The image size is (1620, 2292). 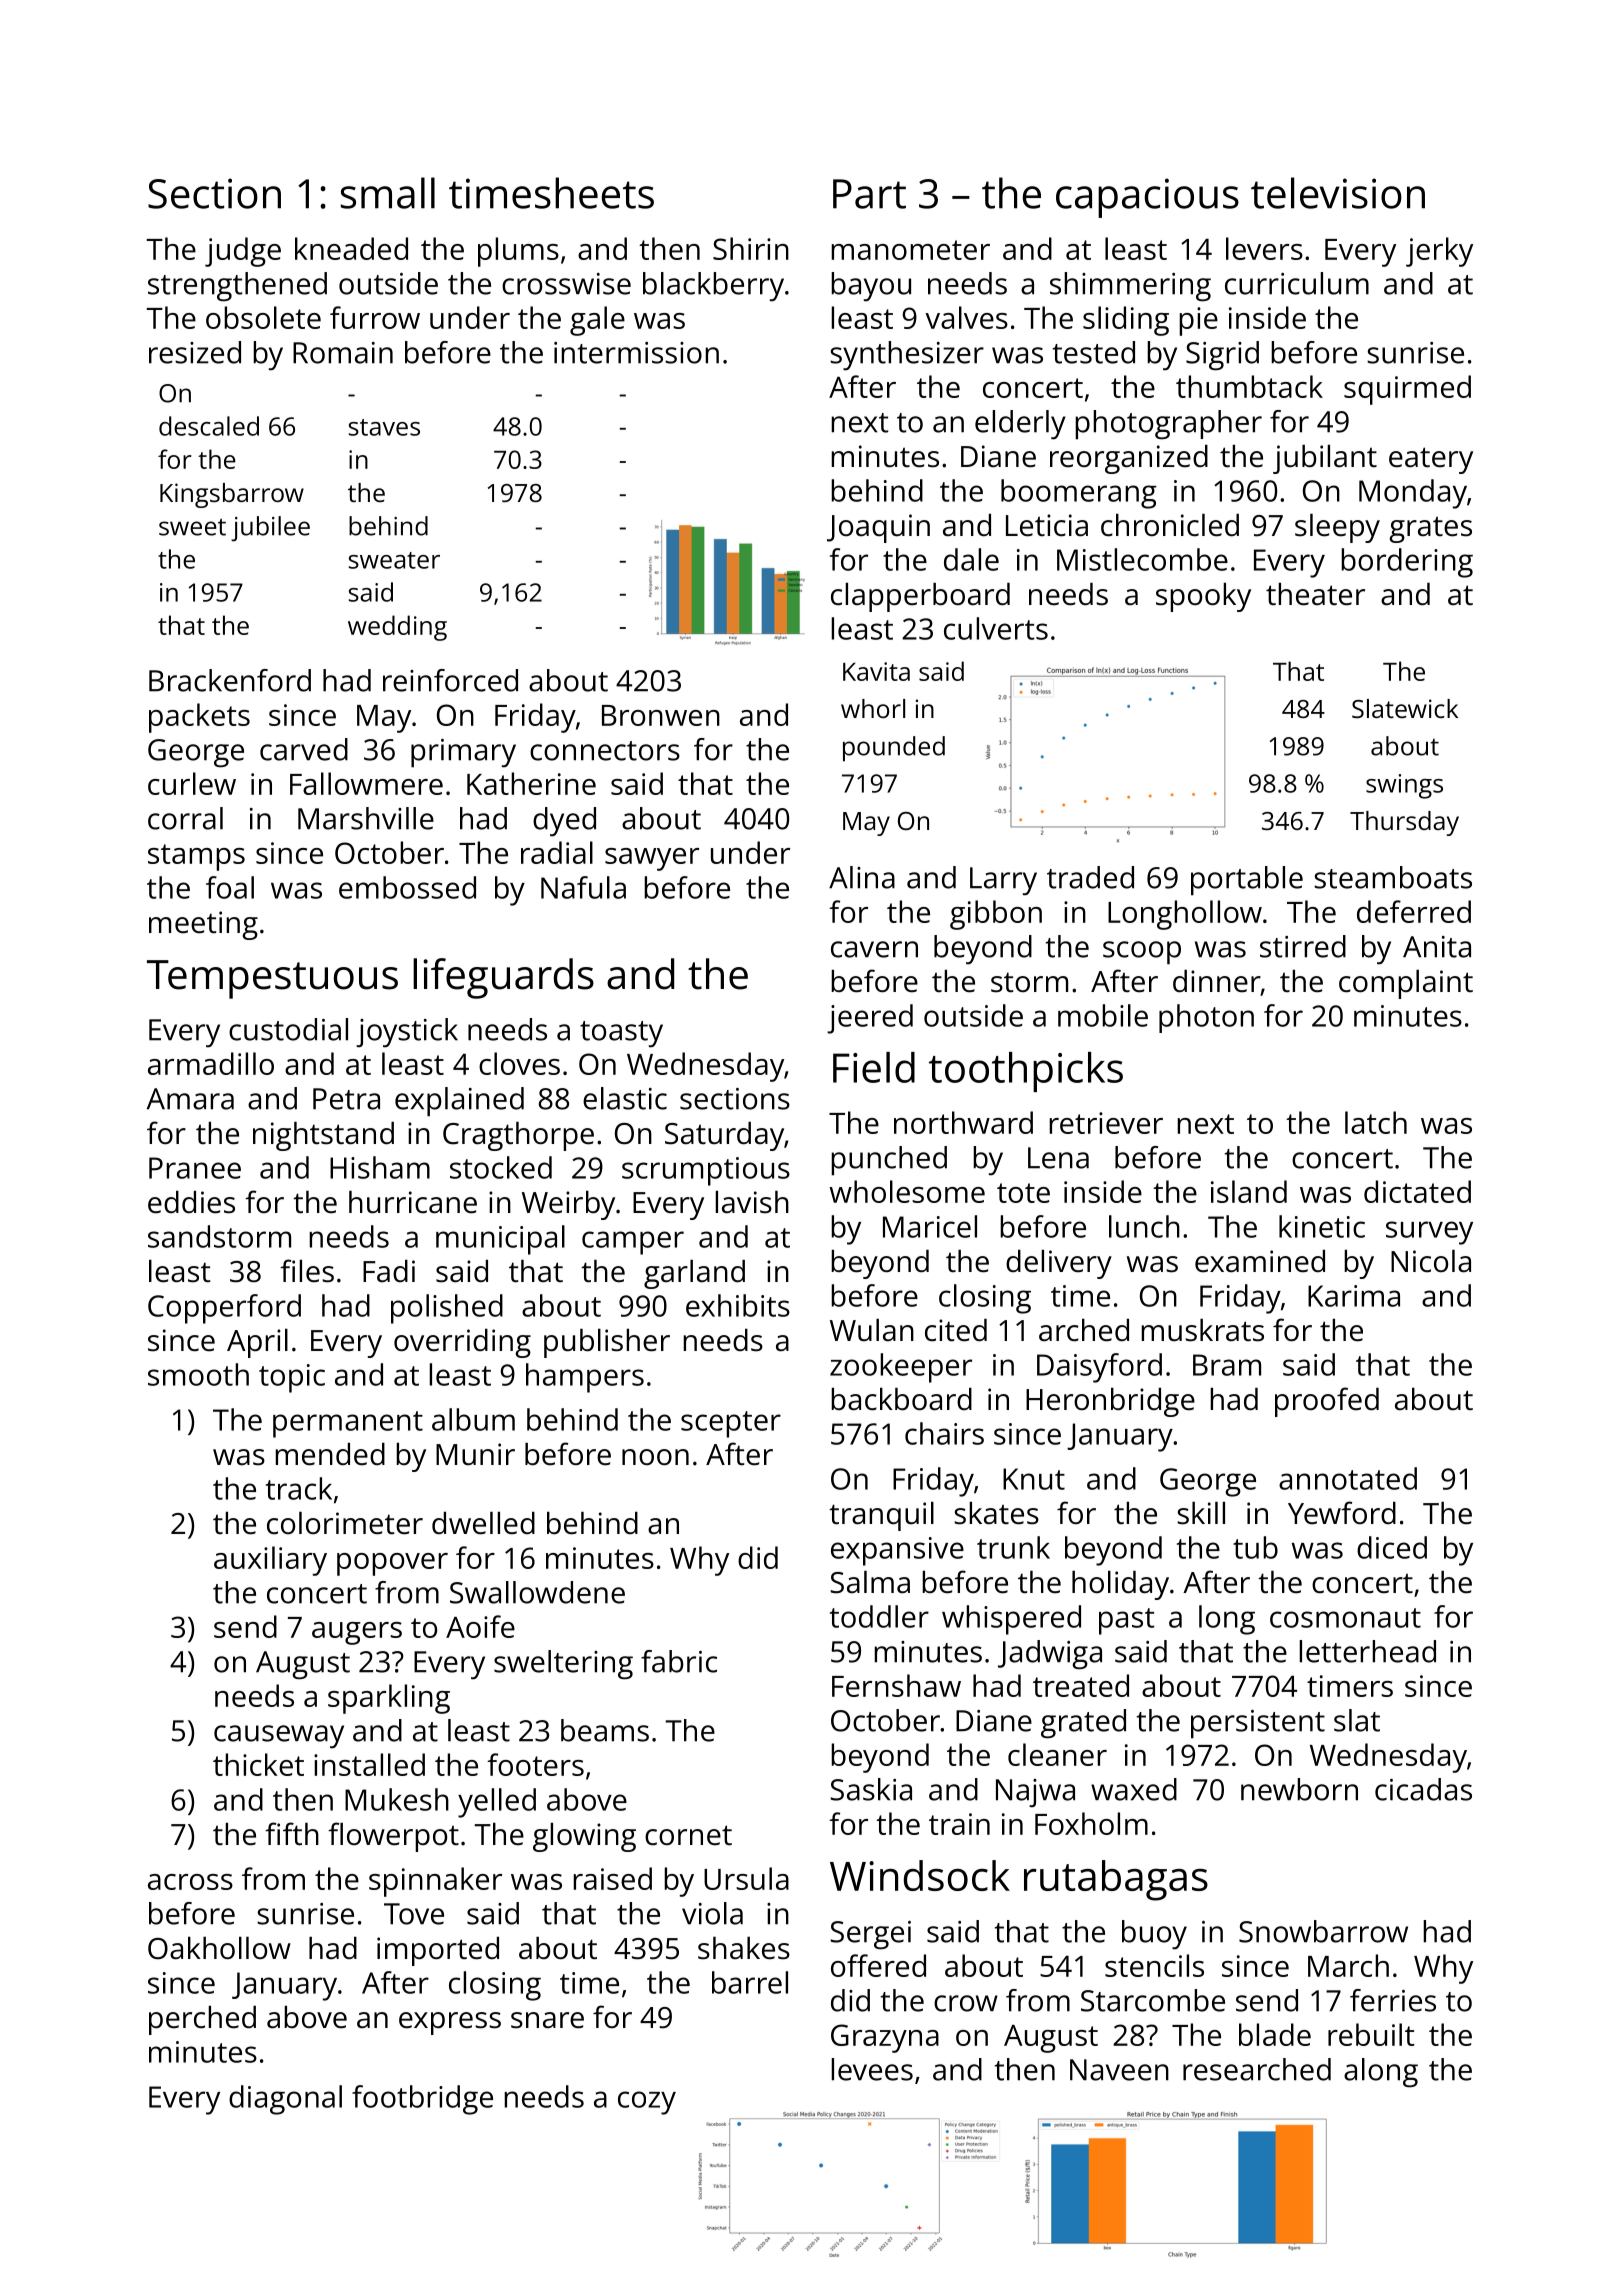 I want to click on complaint, so click(x=1406, y=984).
